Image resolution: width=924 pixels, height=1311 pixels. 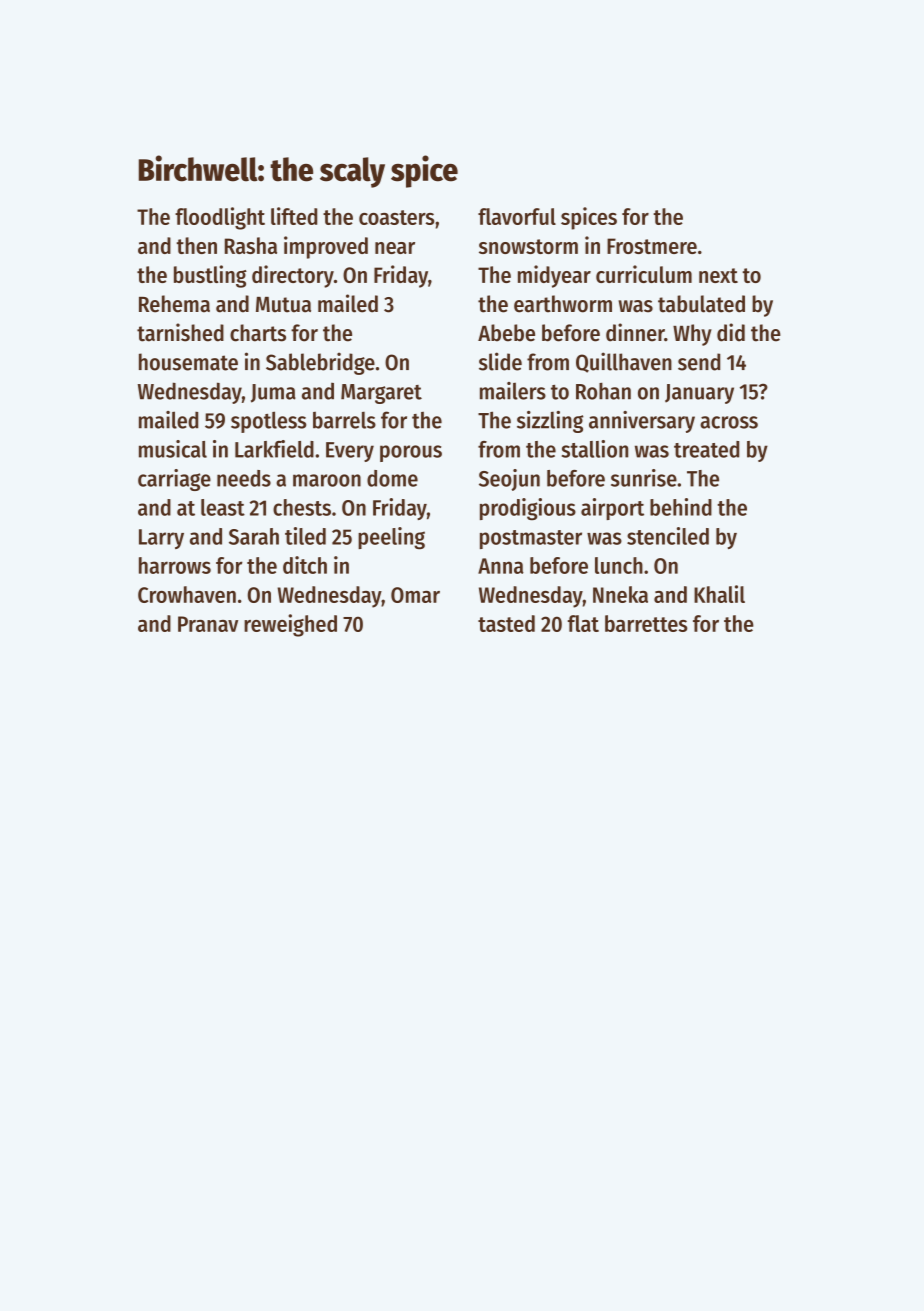 I want to click on next, so click(x=718, y=275).
